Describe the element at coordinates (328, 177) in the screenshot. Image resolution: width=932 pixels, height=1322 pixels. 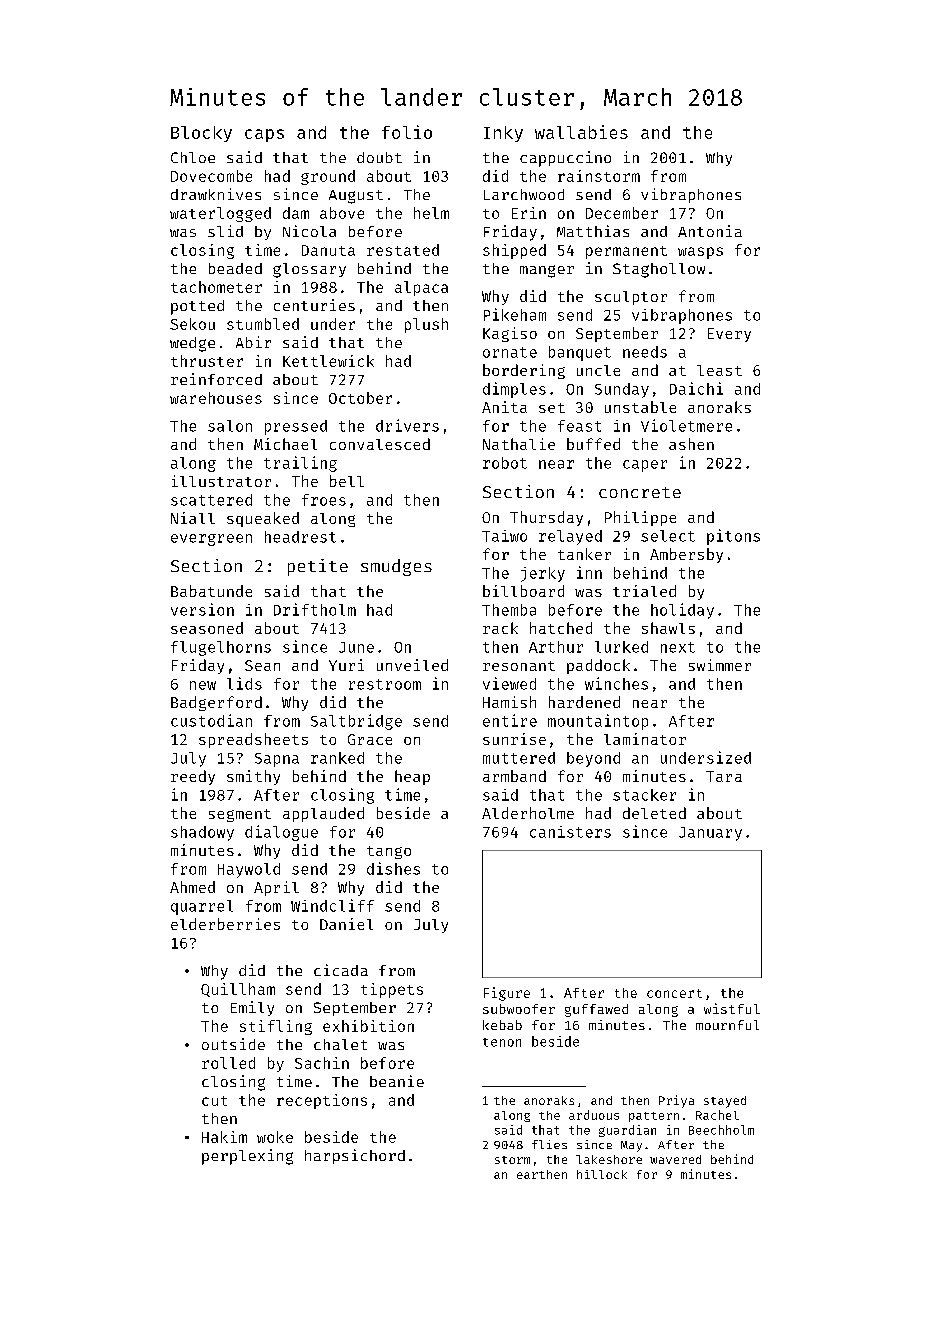
I see `ground` at that location.
